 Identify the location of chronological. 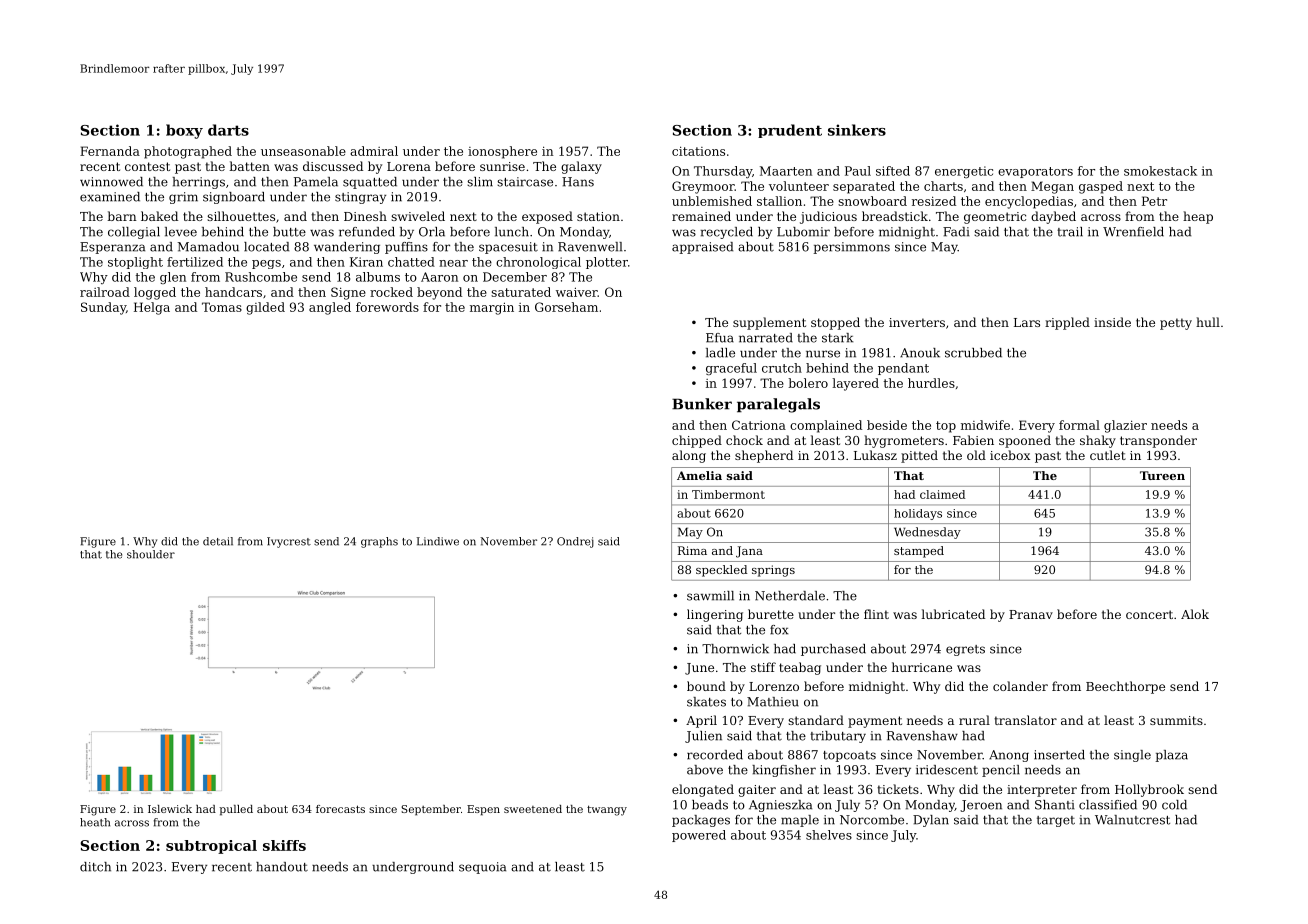
(538, 263).
